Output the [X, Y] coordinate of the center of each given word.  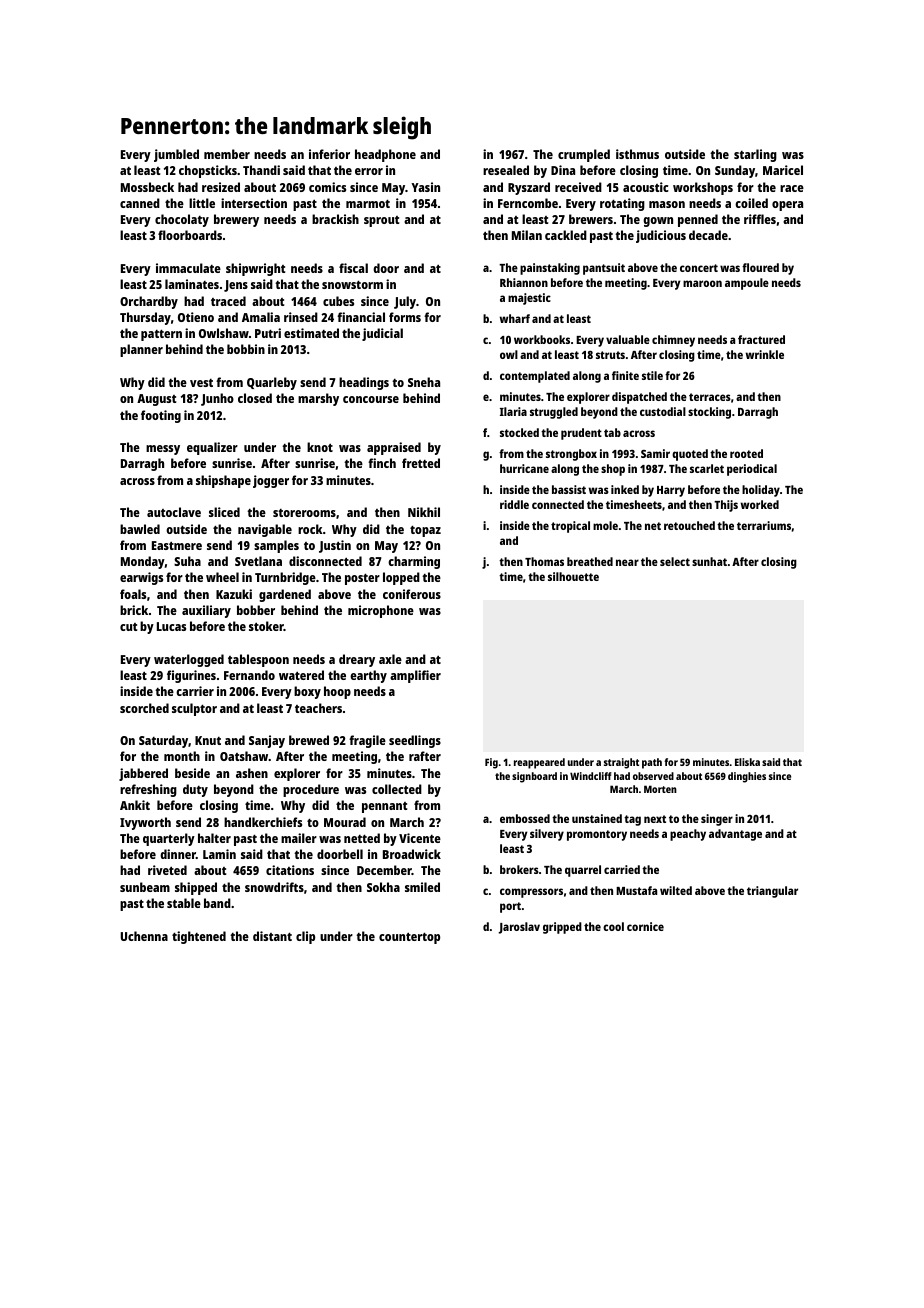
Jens [236, 286]
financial [361, 317]
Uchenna [144, 936]
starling [755, 155]
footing [161, 416]
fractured [761, 339]
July [405, 302]
